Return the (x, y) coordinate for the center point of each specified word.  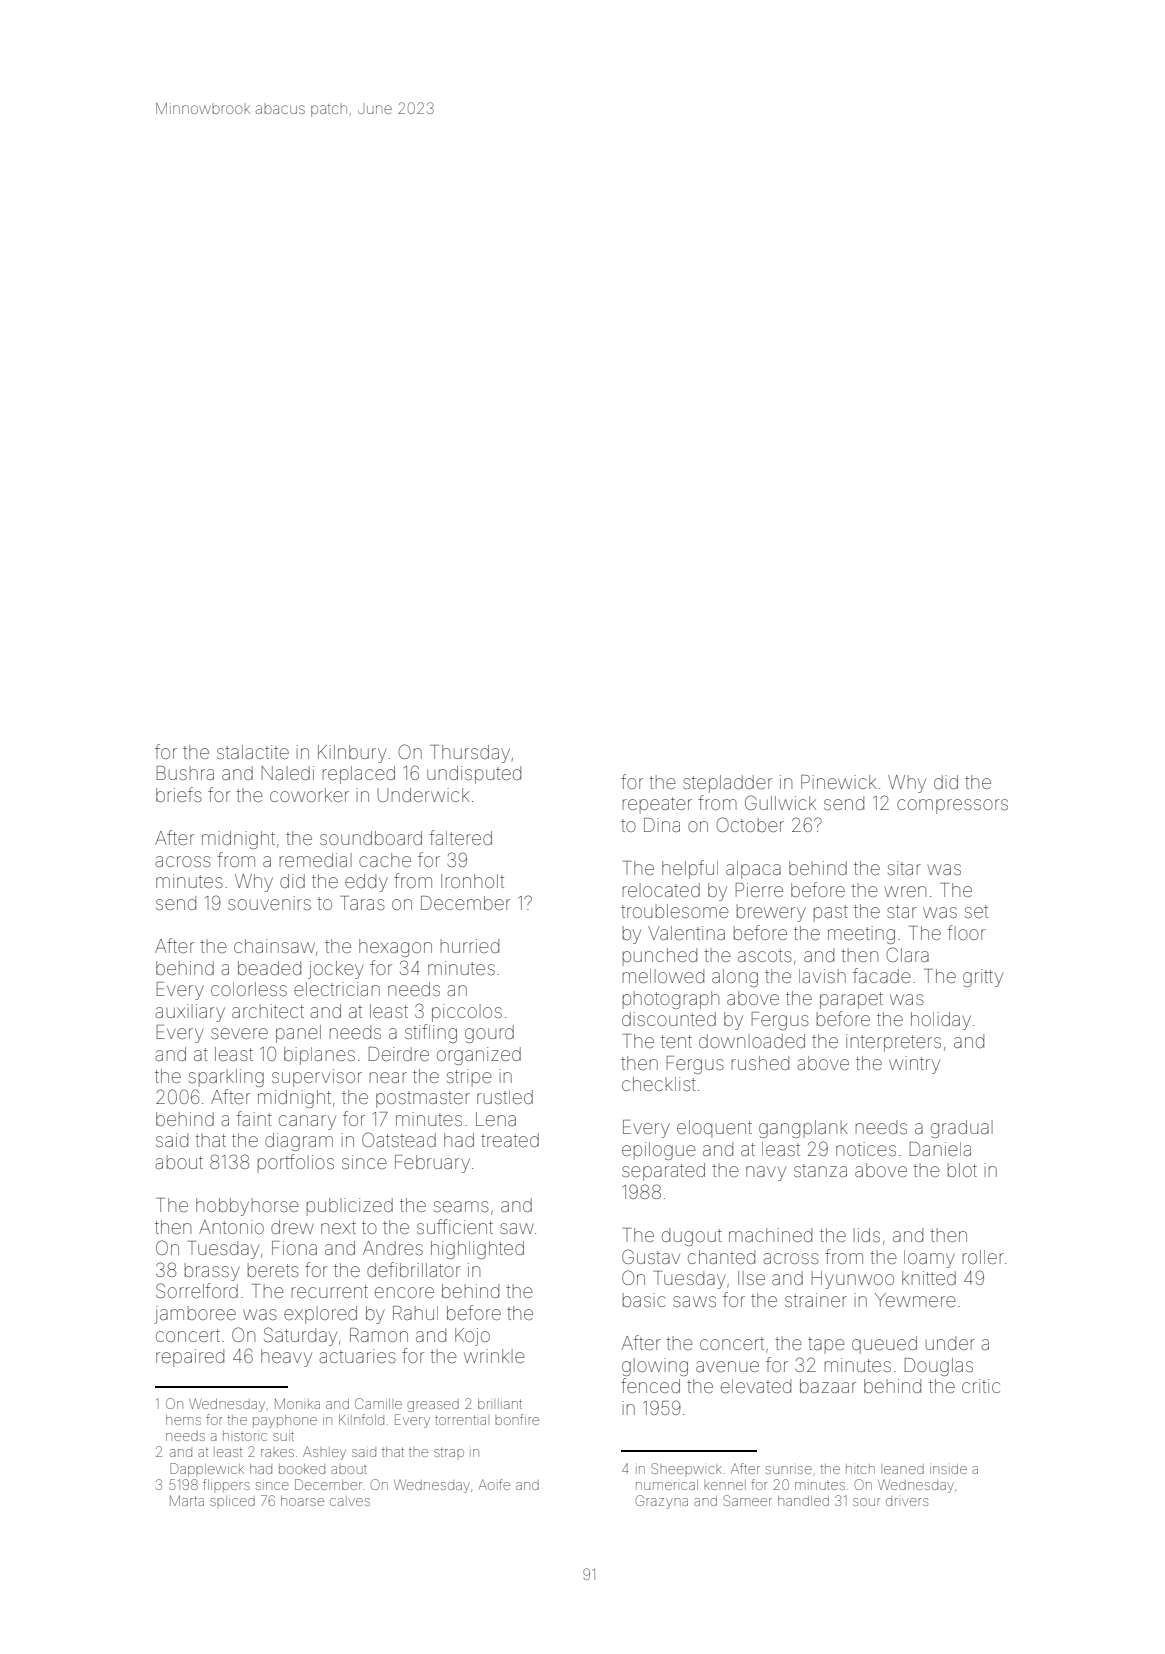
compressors (952, 806)
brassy (212, 1272)
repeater (657, 805)
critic (981, 1386)
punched (660, 957)
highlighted (477, 1250)
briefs (179, 794)
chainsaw (274, 946)
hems (183, 1420)
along (735, 978)
